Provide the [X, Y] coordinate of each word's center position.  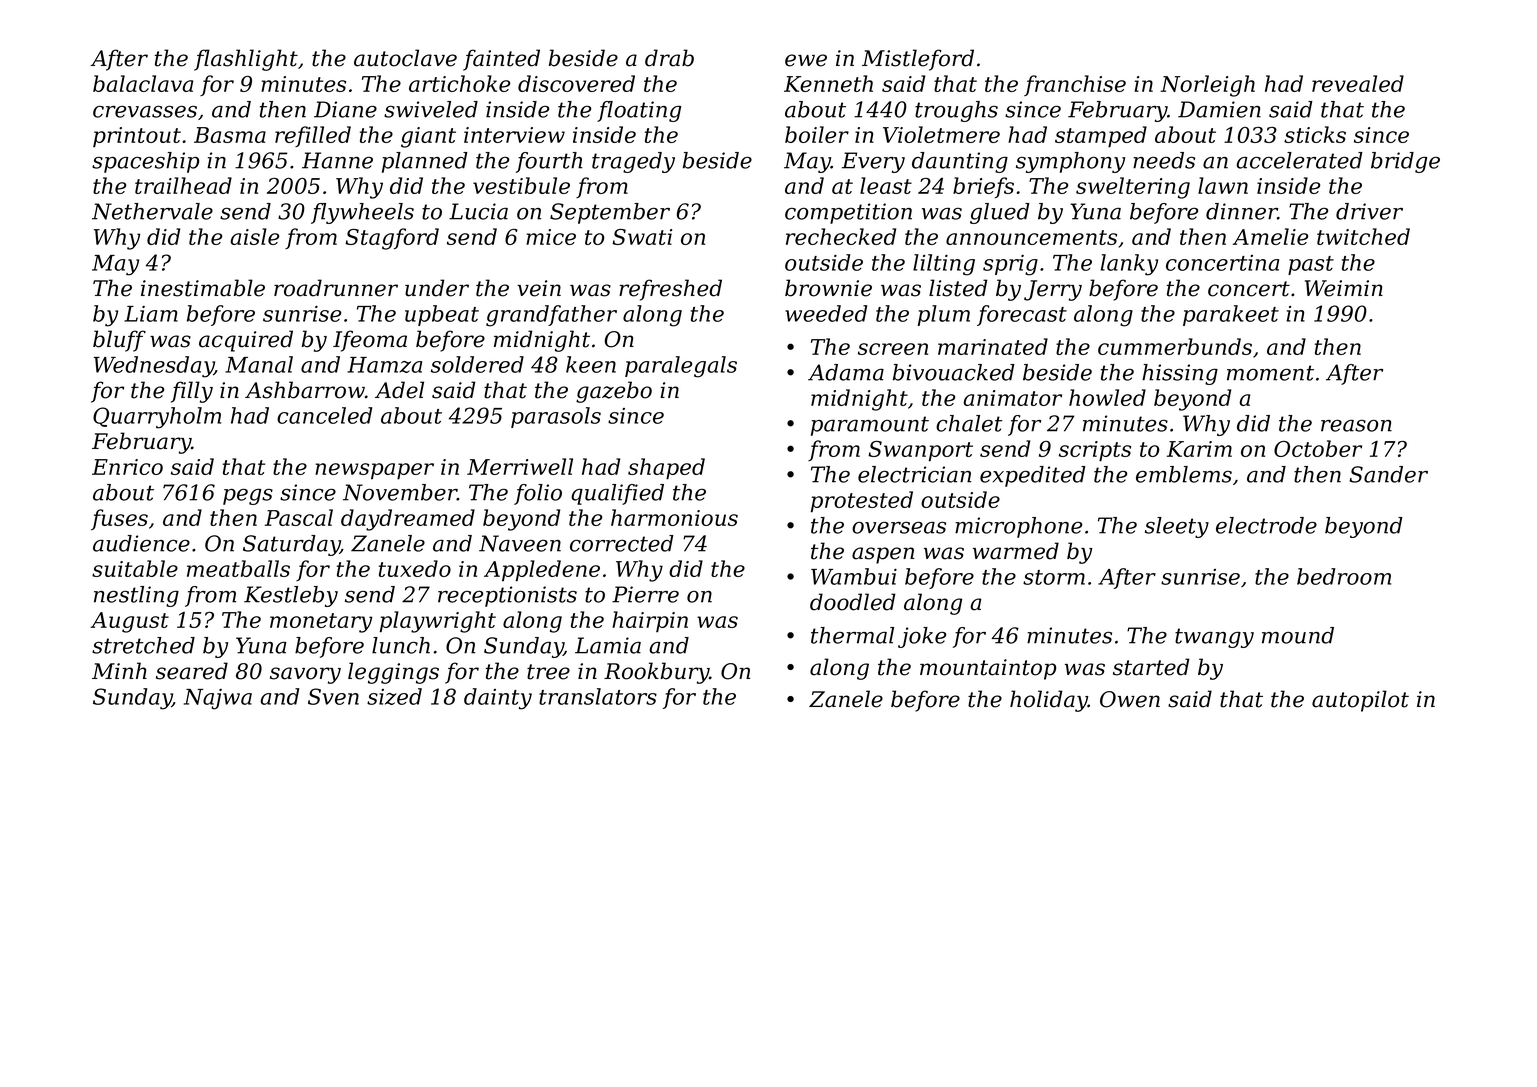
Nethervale [152, 211]
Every [873, 162]
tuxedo [415, 568]
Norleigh [1207, 86]
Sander [1389, 474]
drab [669, 58]
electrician [914, 474]
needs [1164, 160]
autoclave [405, 58]
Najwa [218, 699]
